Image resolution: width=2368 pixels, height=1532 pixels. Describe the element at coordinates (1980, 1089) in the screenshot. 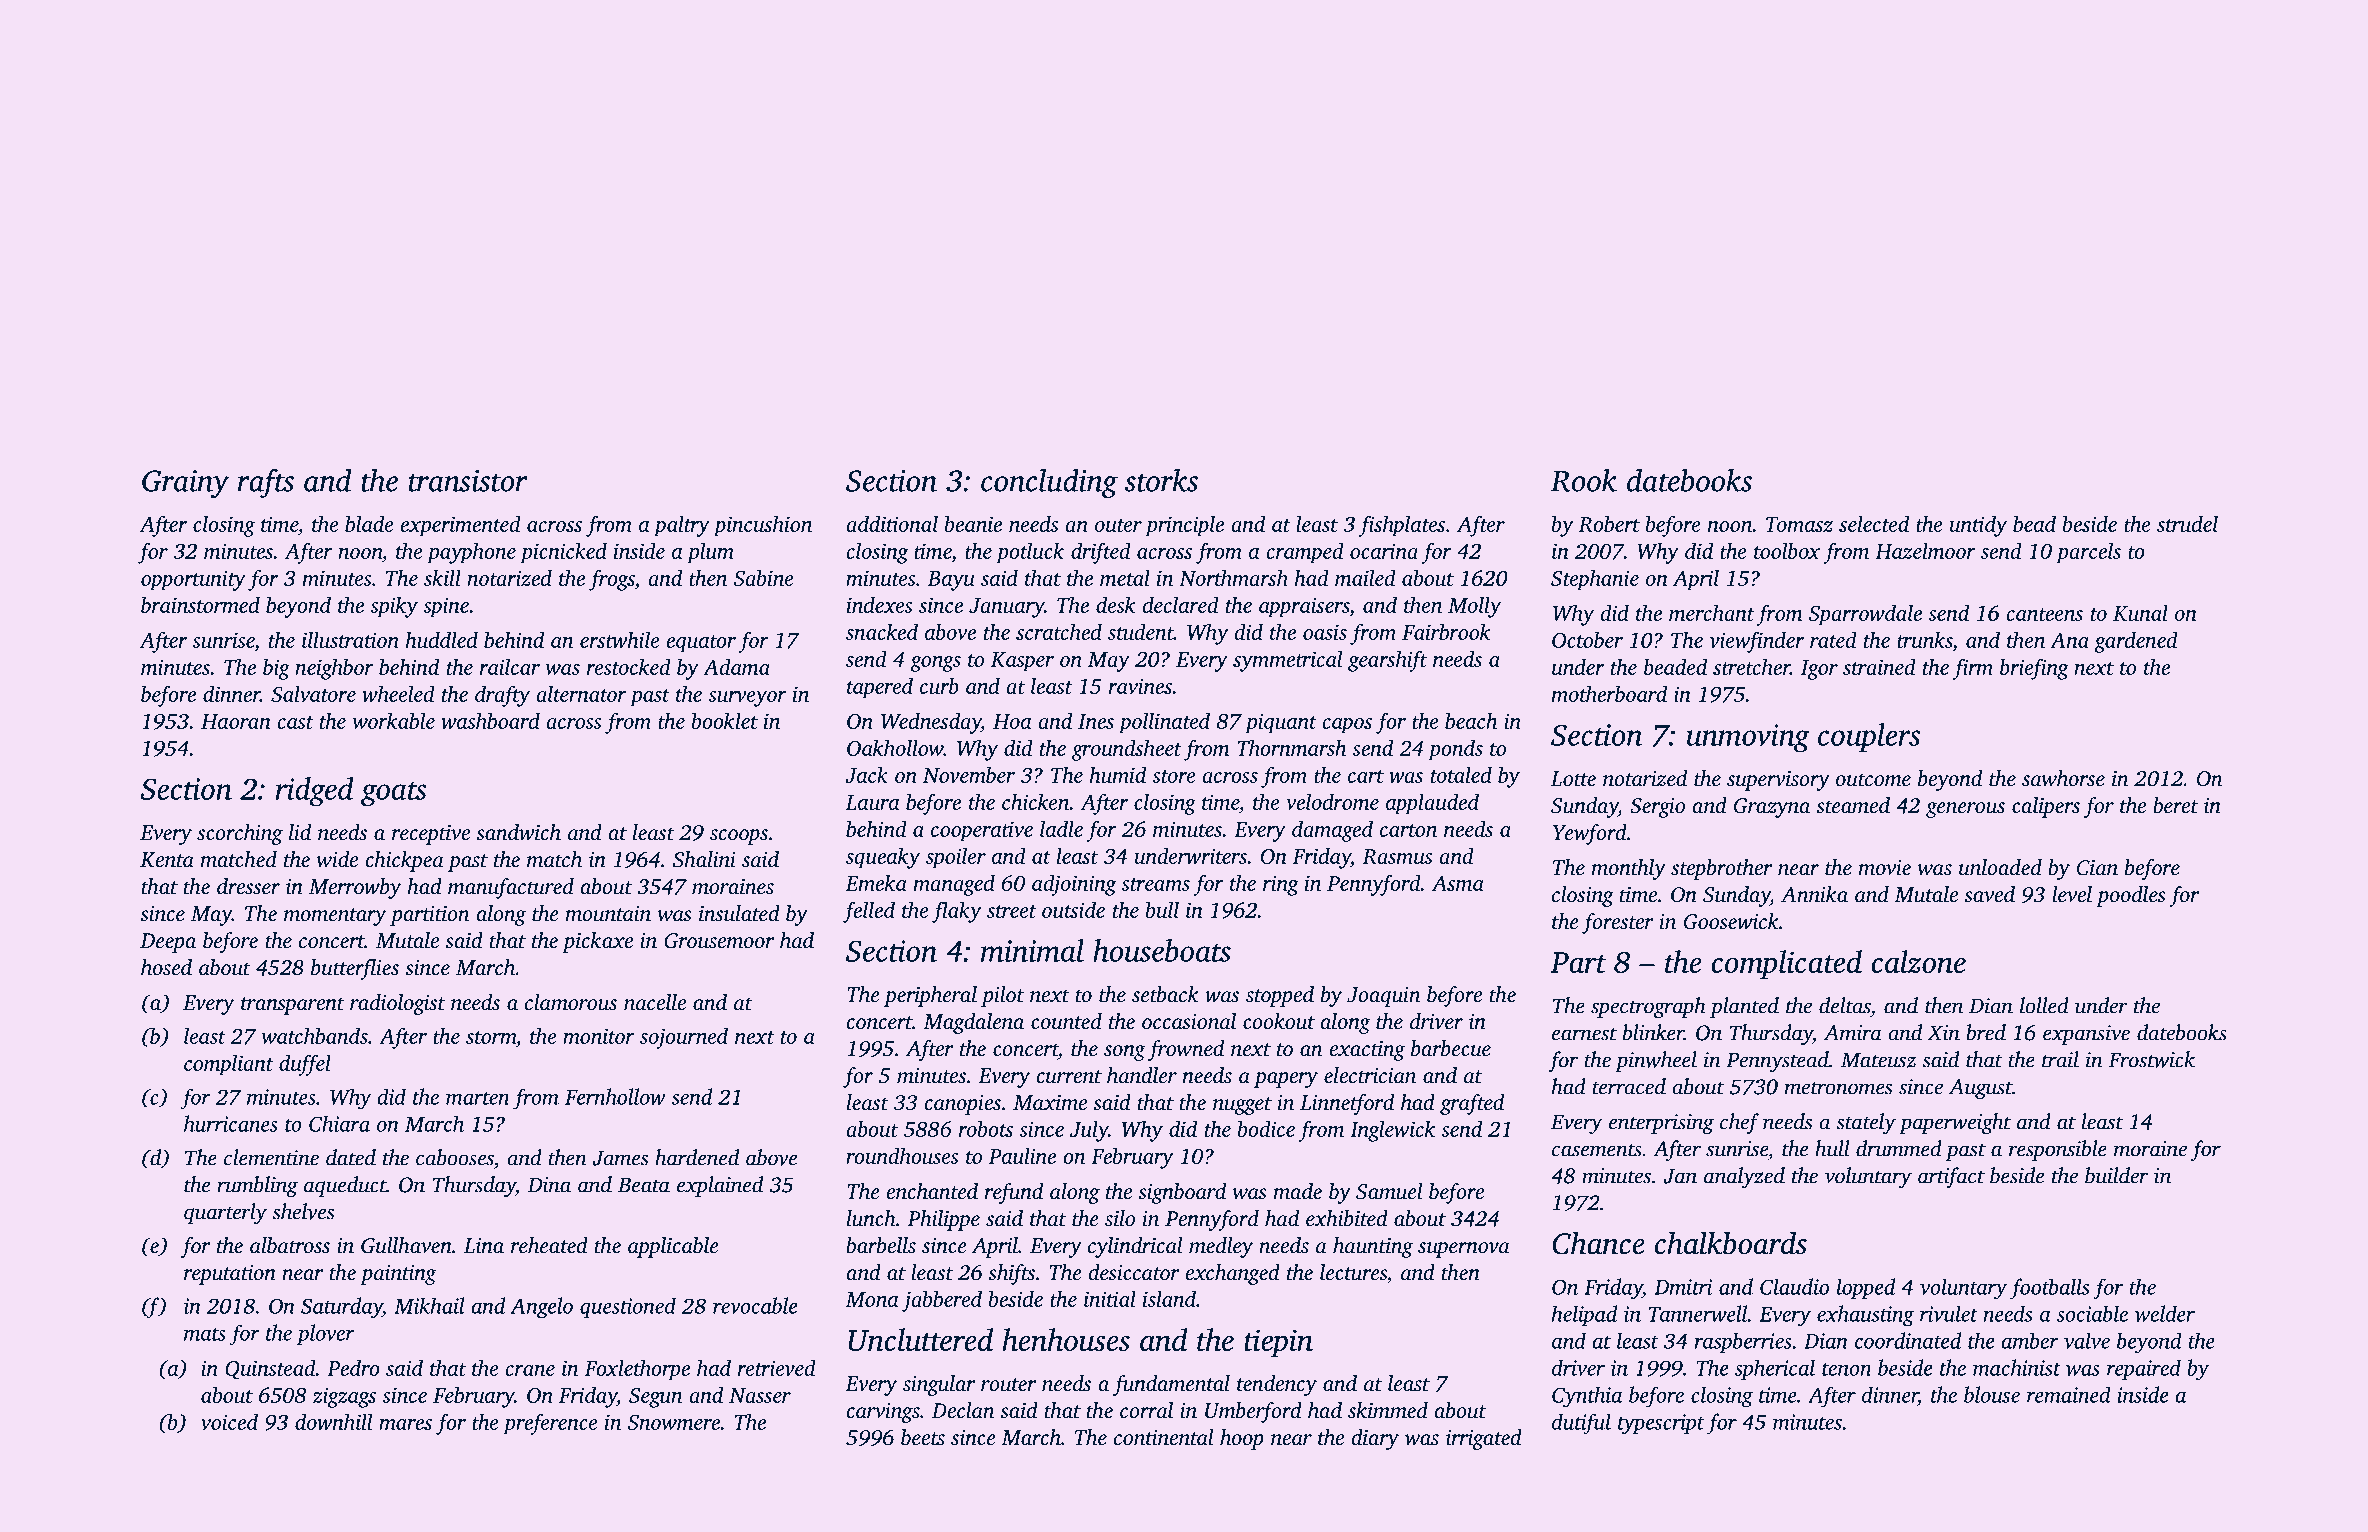

I see `August` at that location.
